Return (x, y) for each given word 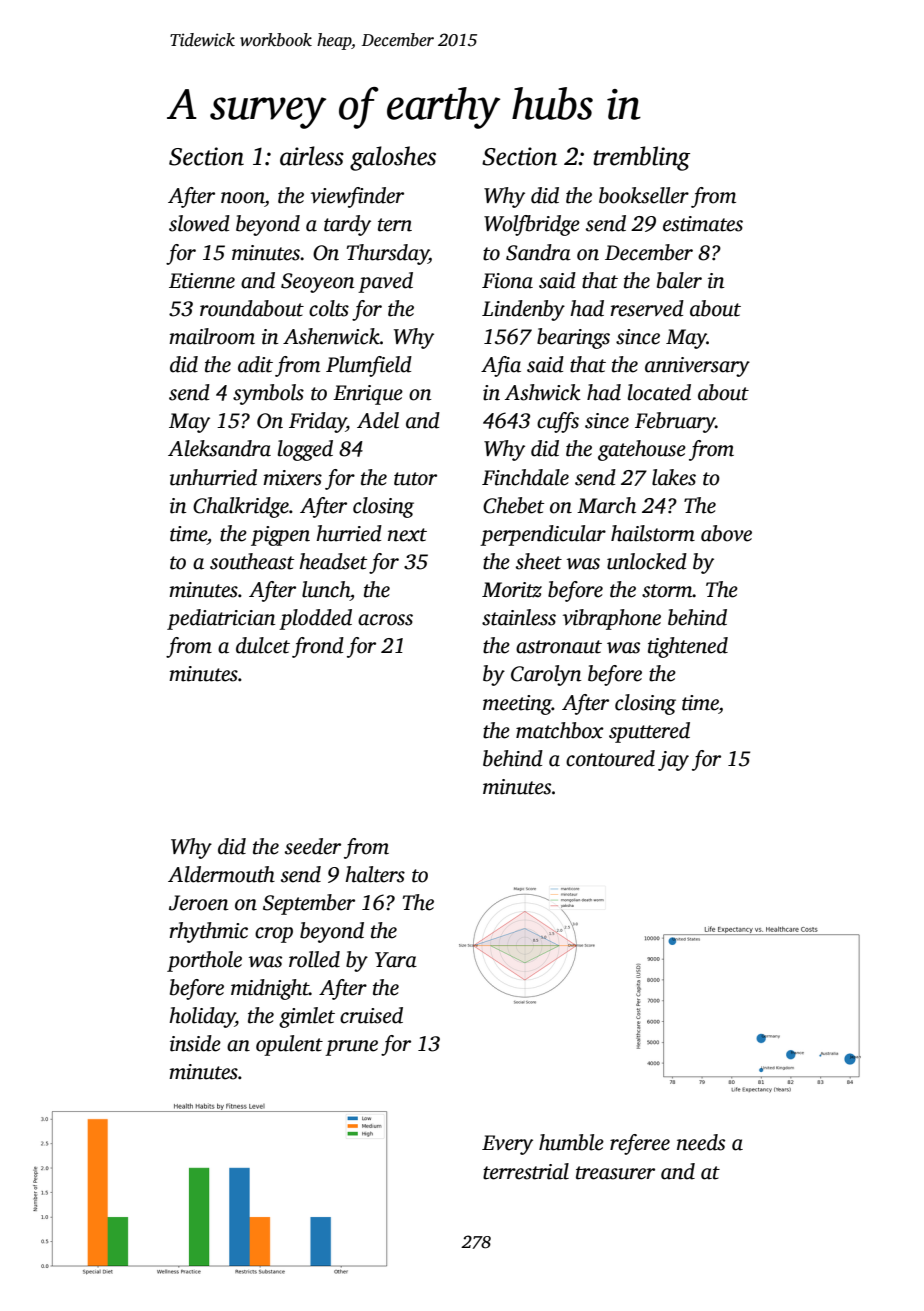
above (726, 533)
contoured (610, 758)
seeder (313, 846)
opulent (289, 1045)
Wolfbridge (532, 225)
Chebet (513, 505)
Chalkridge (241, 507)
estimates (703, 224)
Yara (396, 960)
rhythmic (208, 932)
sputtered (649, 732)
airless (312, 156)
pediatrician (221, 619)
